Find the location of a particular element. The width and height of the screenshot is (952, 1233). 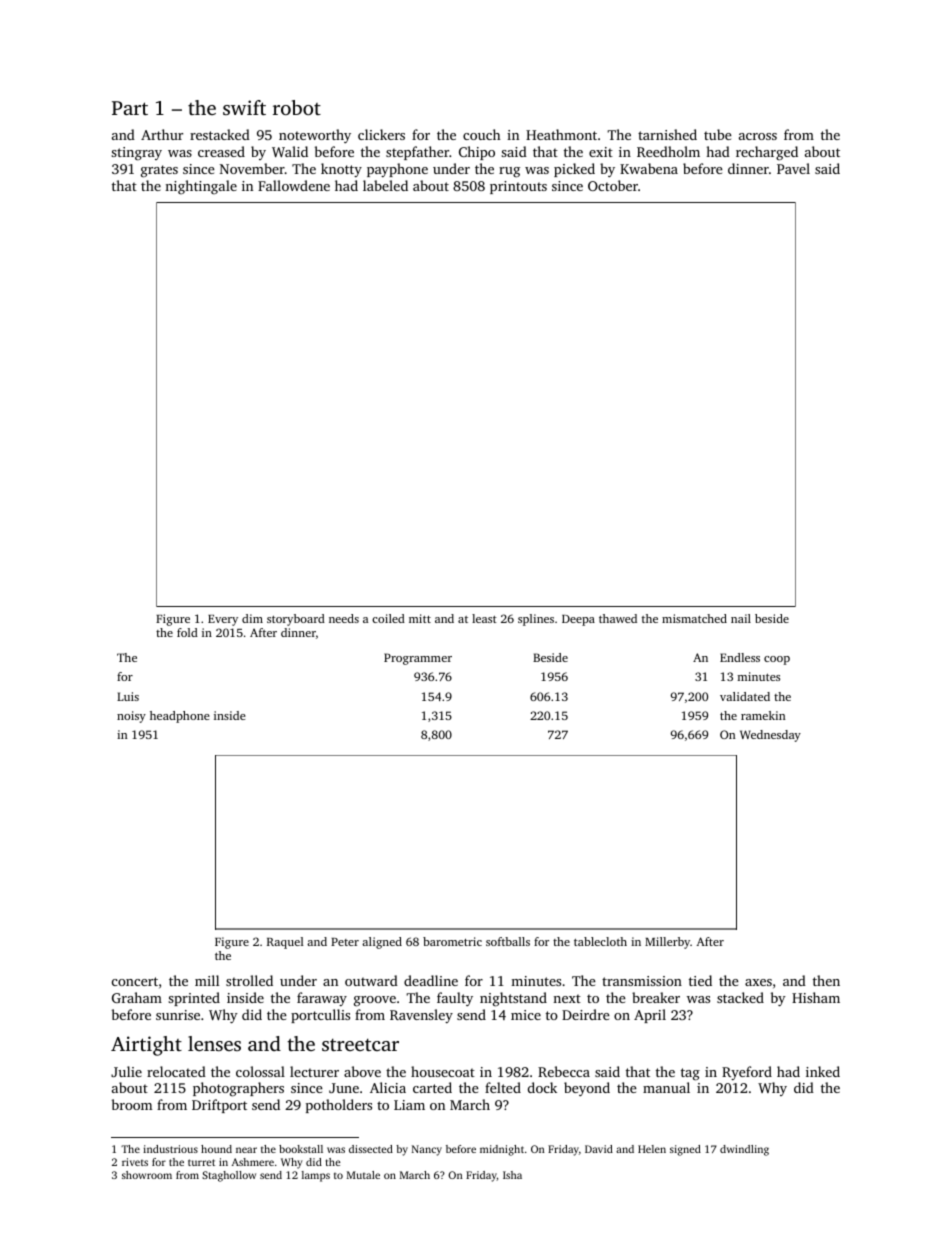

then is located at coordinates (826, 980).
